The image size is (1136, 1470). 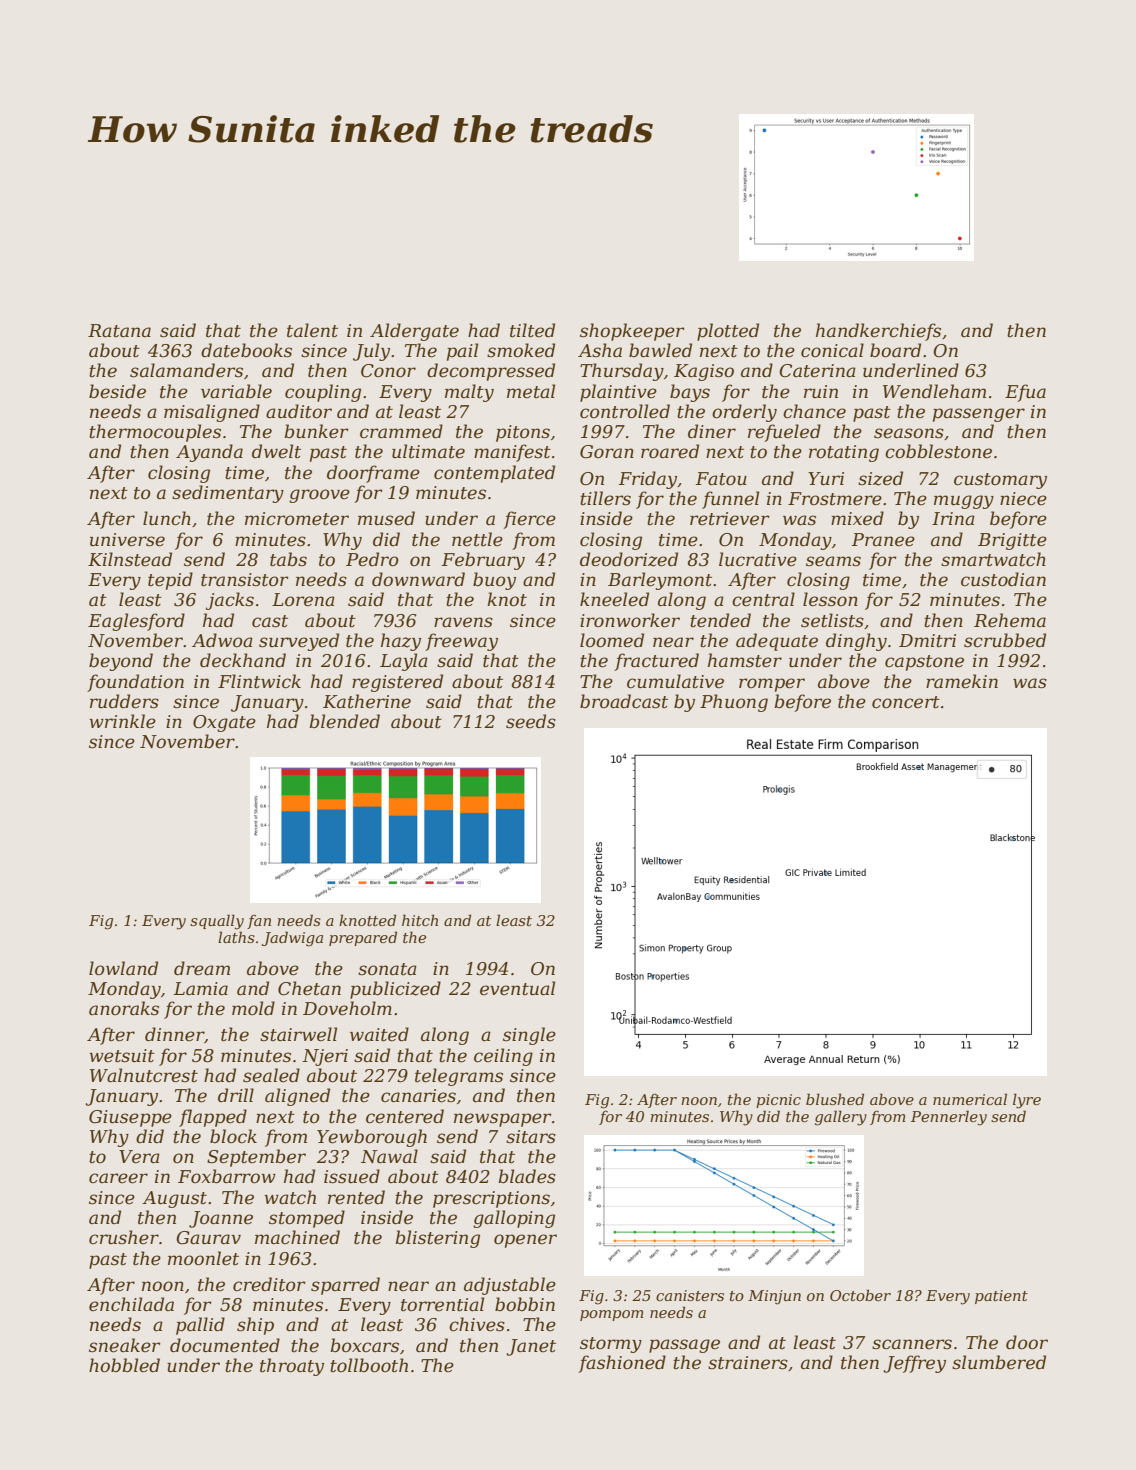 What do you see at coordinates (614, 599) in the screenshot?
I see `kneeled` at bounding box center [614, 599].
